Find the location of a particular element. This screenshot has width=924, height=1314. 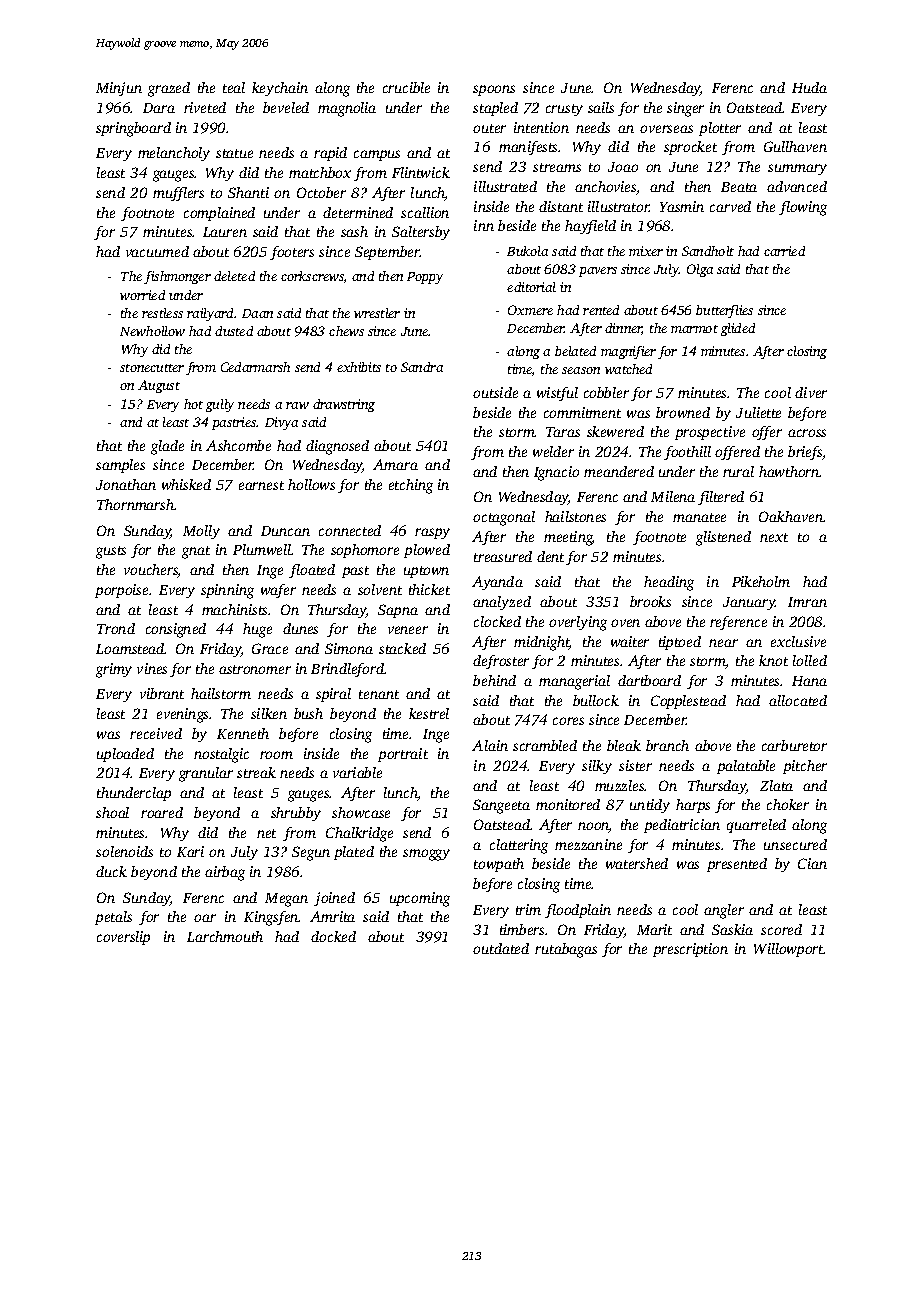

distant is located at coordinates (561, 206).
